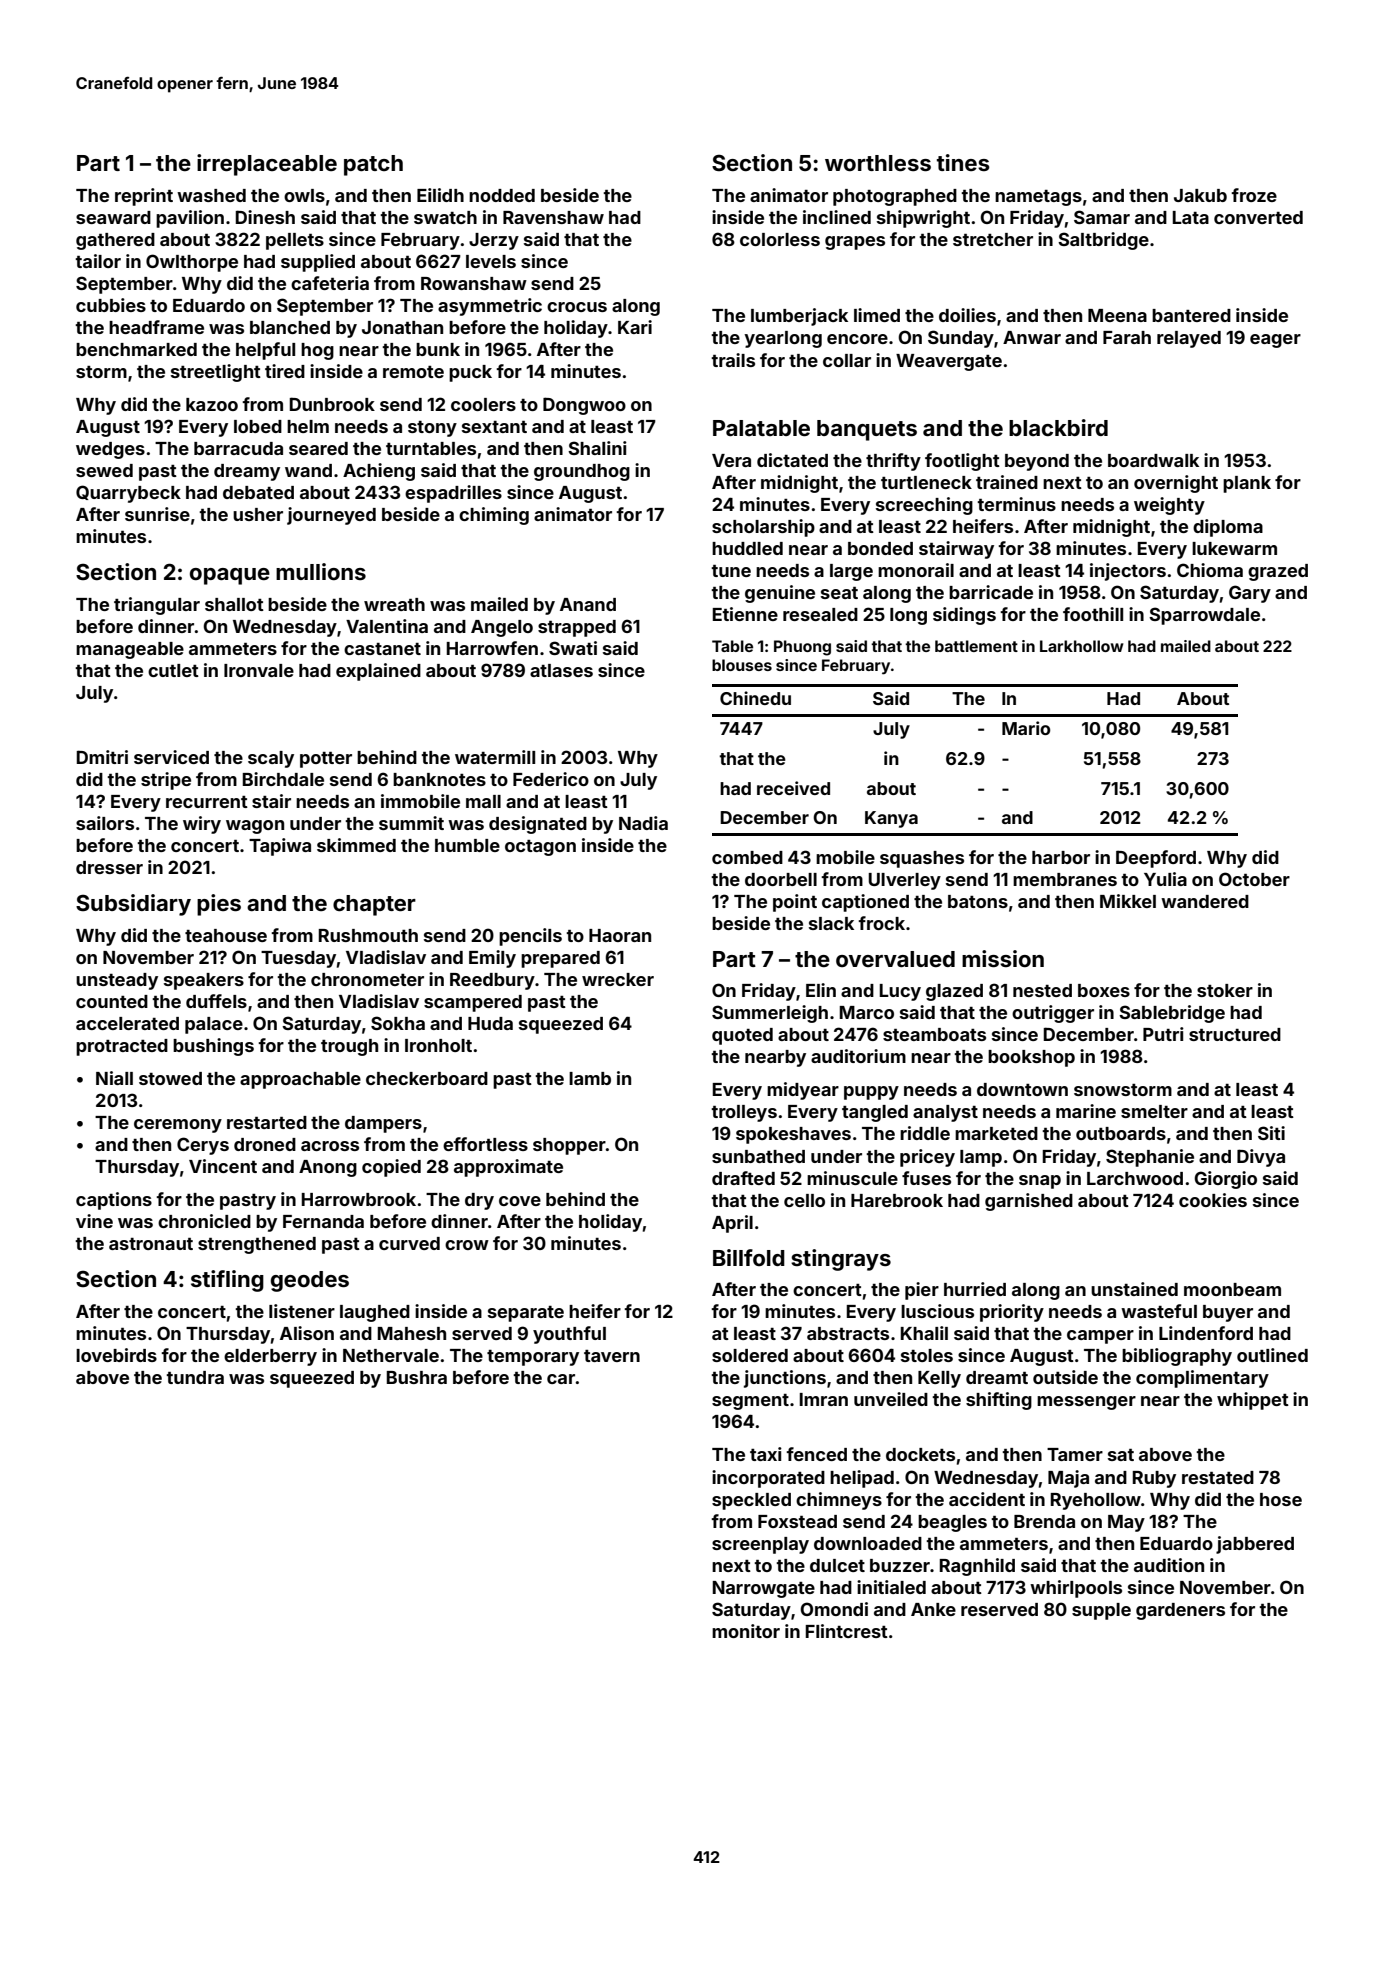  What do you see at coordinates (109, 867) in the page?
I see `dresser` at bounding box center [109, 867].
